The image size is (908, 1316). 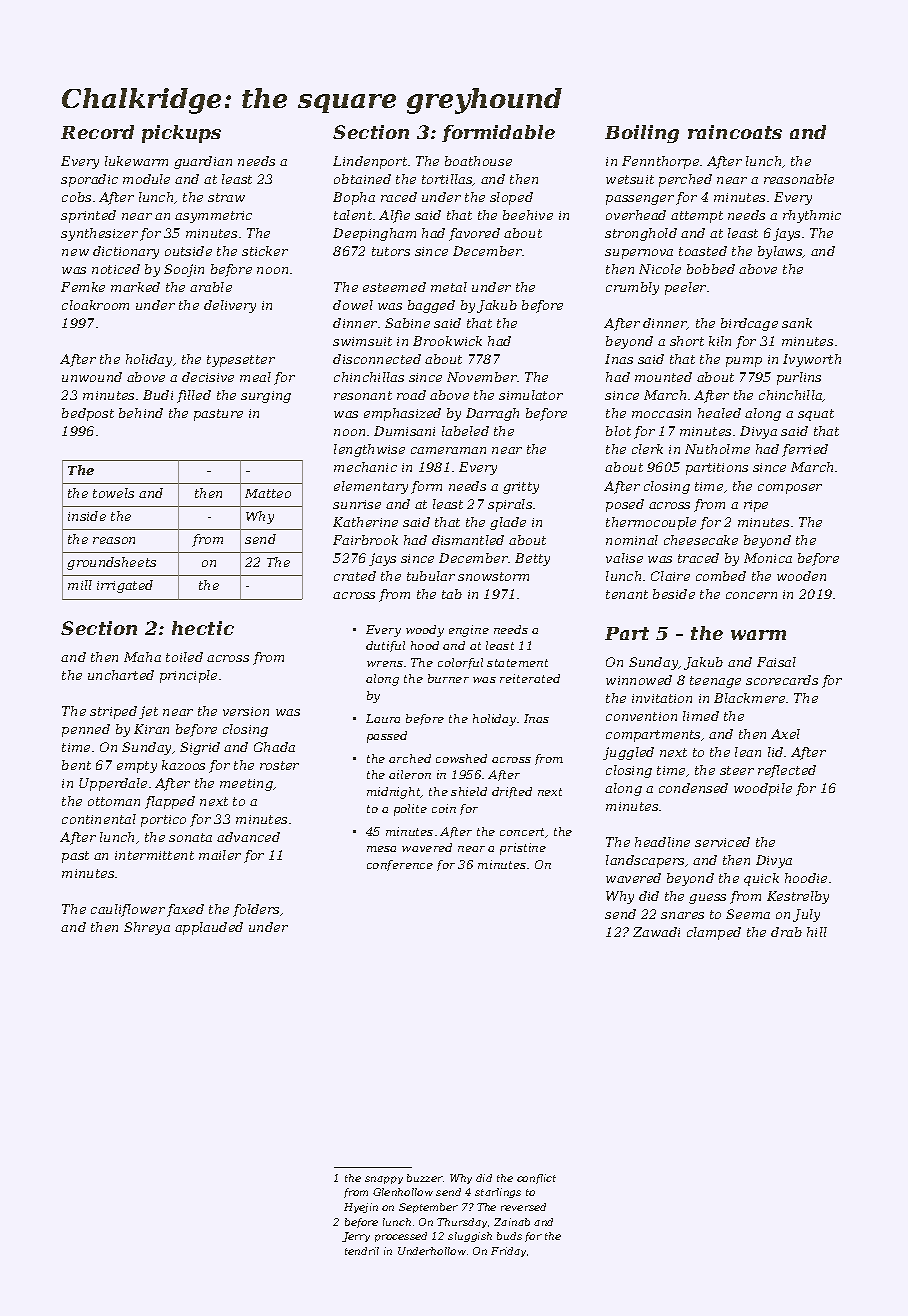 I want to click on towels, so click(x=113, y=493).
